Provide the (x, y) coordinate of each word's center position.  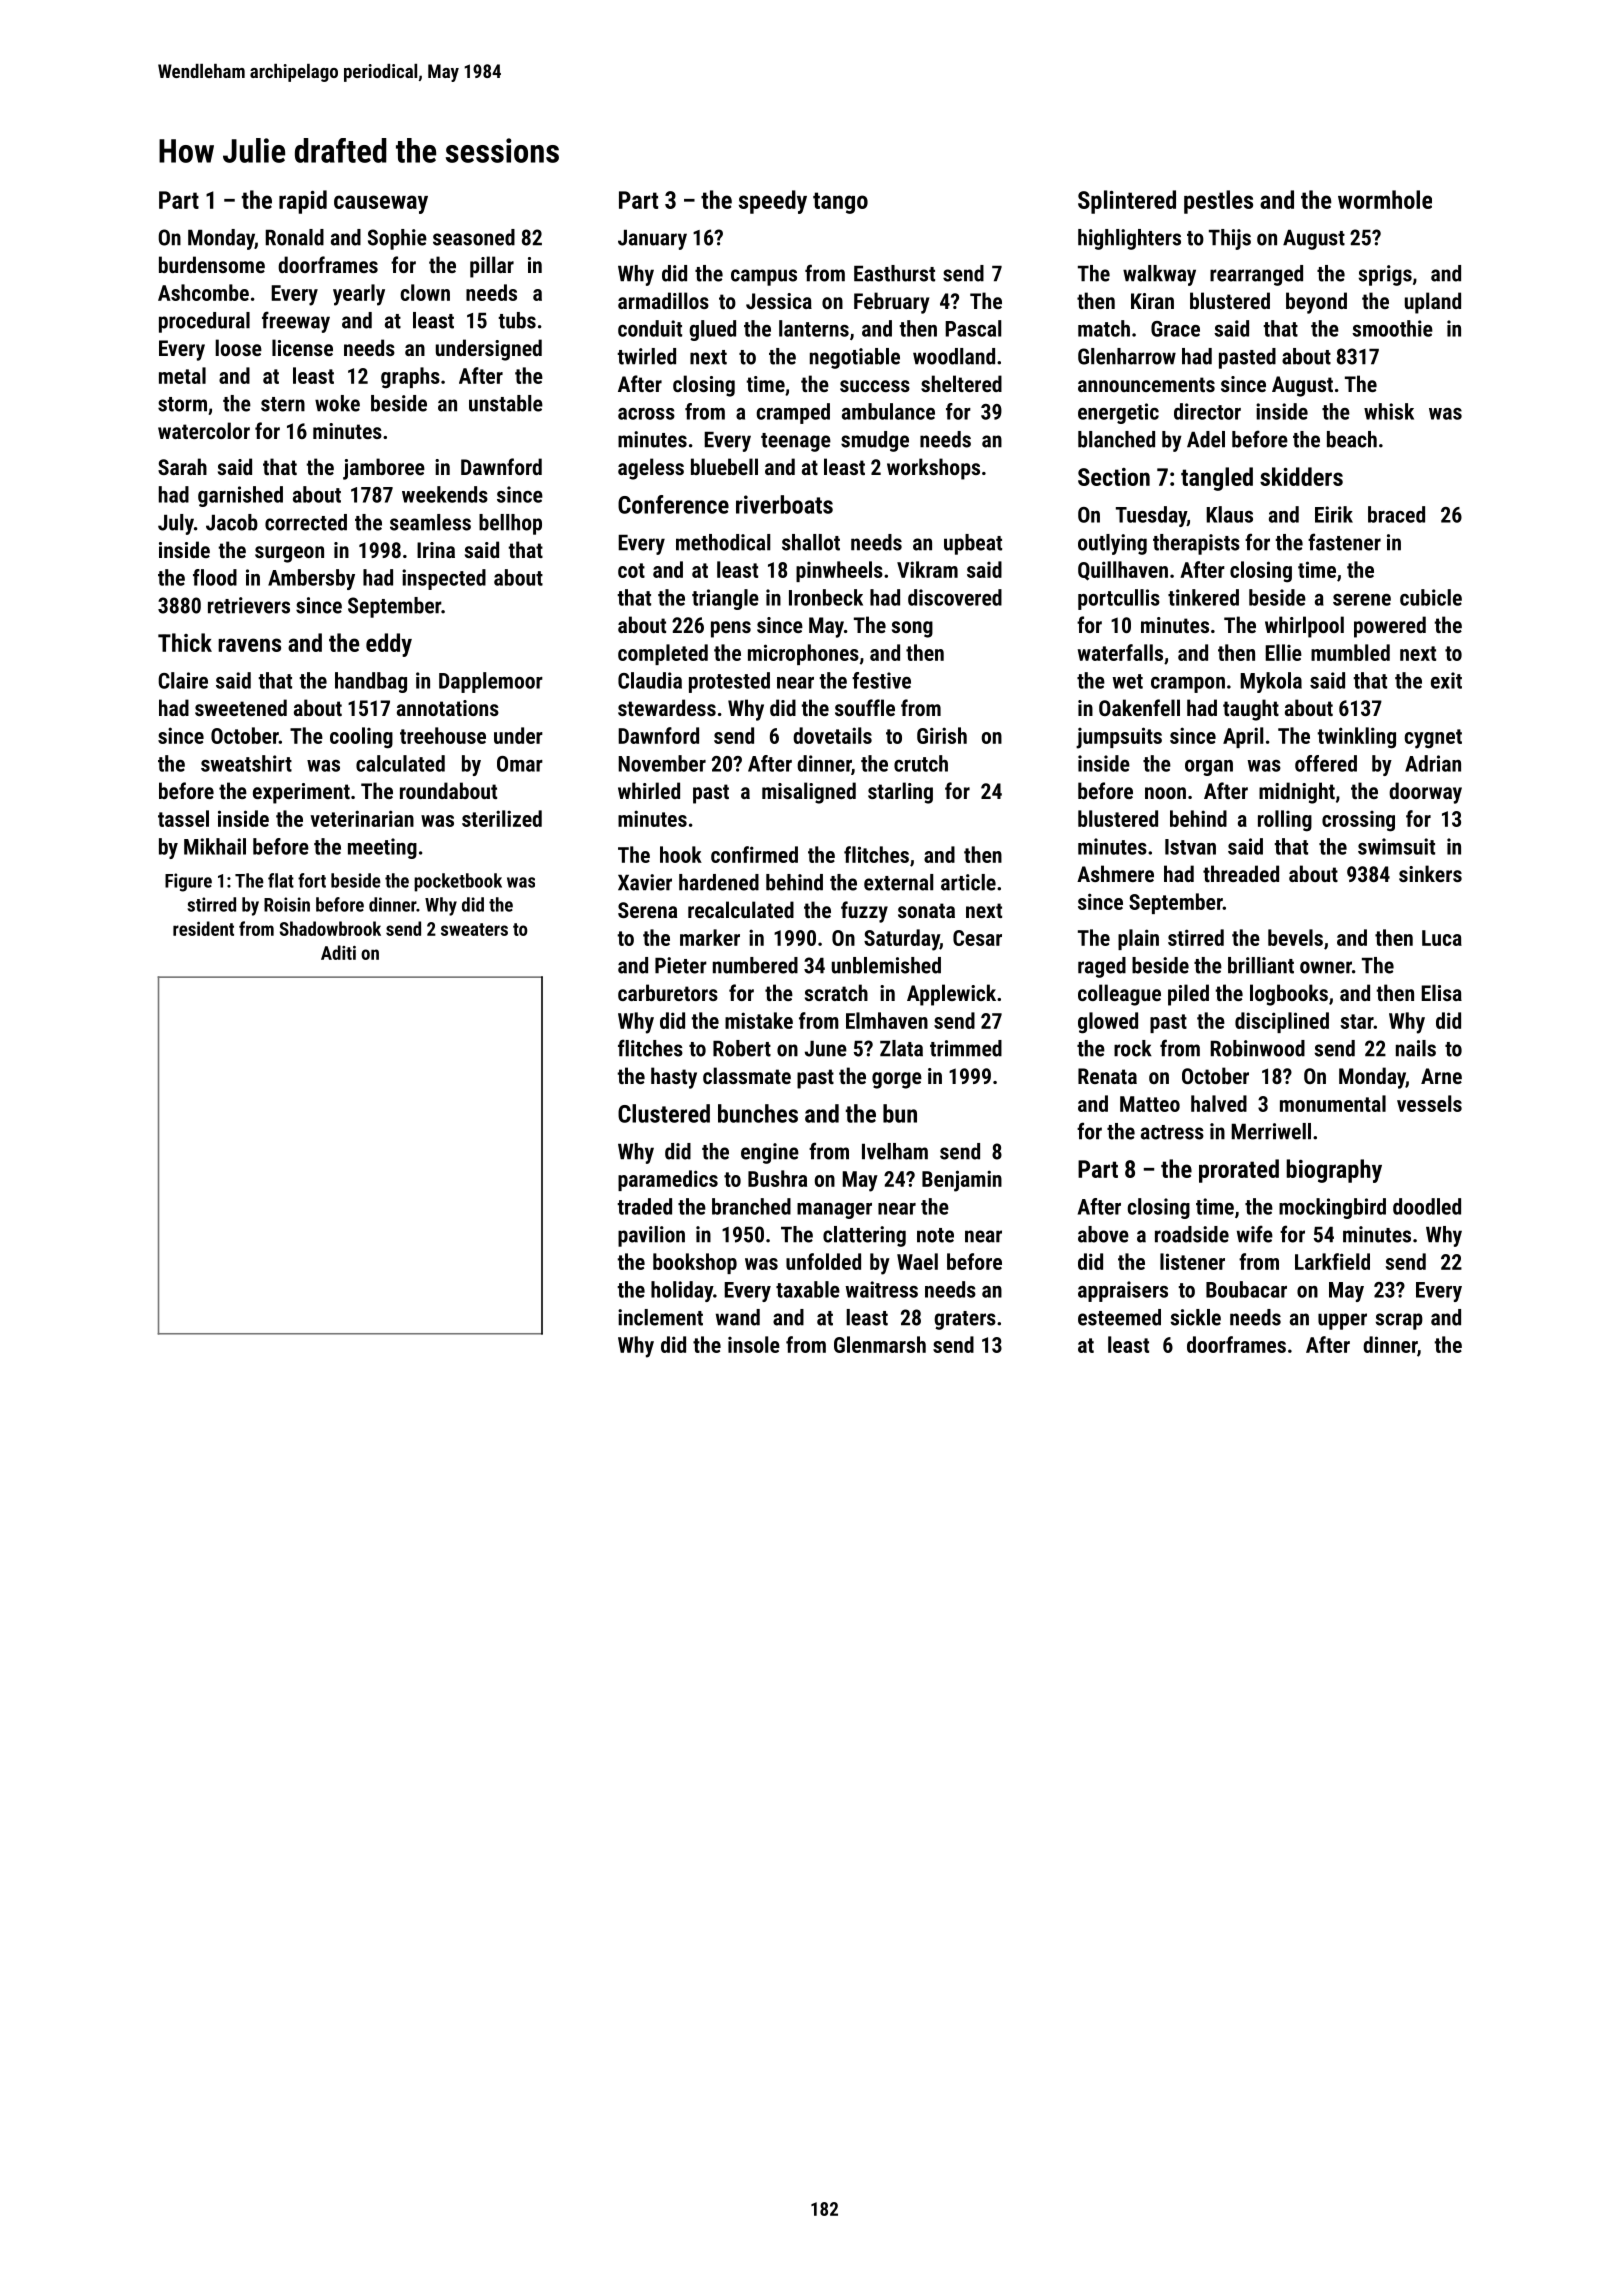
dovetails (832, 735)
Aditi (338, 952)
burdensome (212, 264)
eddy (389, 645)
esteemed (1119, 1317)
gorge (897, 1080)
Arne (1441, 1076)
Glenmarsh (880, 1344)
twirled (646, 356)
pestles (1218, 202)
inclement (660, 1317)
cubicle (1431, 597)
